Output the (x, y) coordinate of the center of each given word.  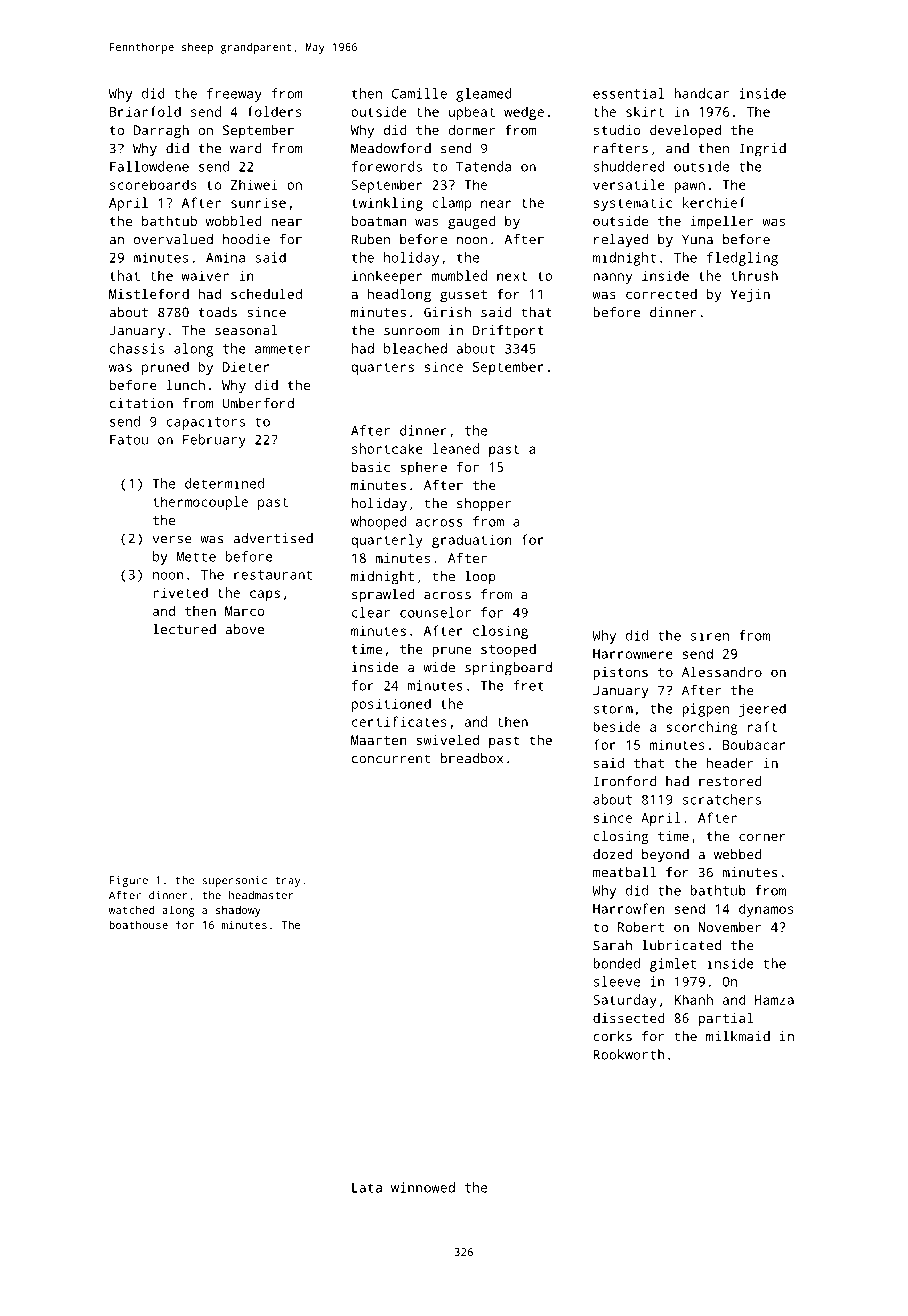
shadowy (238, 911)
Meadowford (391, 148)
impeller (722, 222)
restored (730, 781)
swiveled (447, 739)
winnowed (423, 1187)
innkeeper (387, 277)
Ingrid (763, 150)
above (244, 629)
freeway (234, 95)
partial (726, 1019)
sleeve (617, 981)
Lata (367, 1188)
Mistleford (149, 293)
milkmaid (738, 1036)
